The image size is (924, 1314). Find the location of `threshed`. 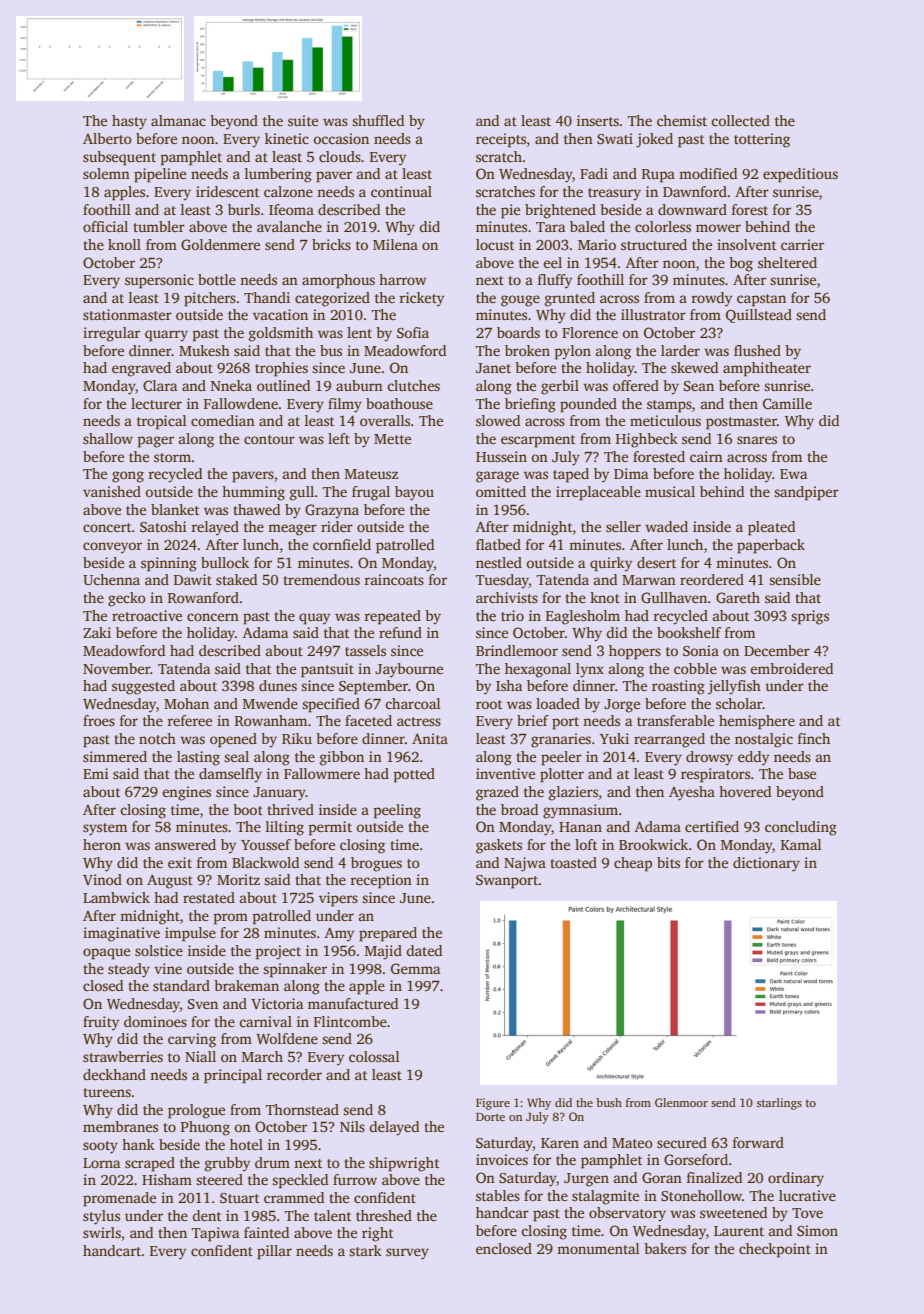

threshed is located at coordinates (384, 1215).
